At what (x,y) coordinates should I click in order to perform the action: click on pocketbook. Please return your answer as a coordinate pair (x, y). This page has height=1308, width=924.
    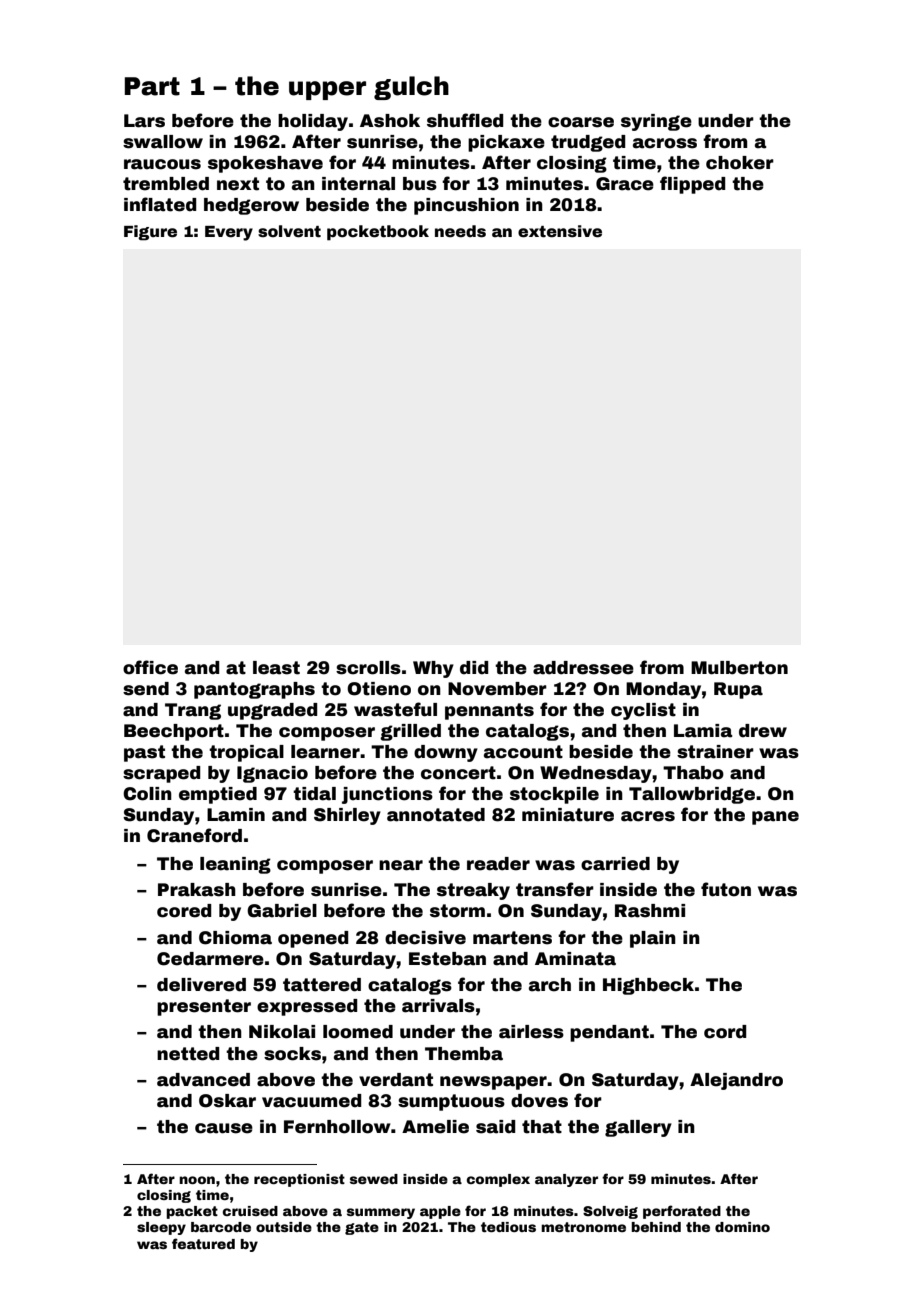
    Looking at the image, I should click on (378, 233).
